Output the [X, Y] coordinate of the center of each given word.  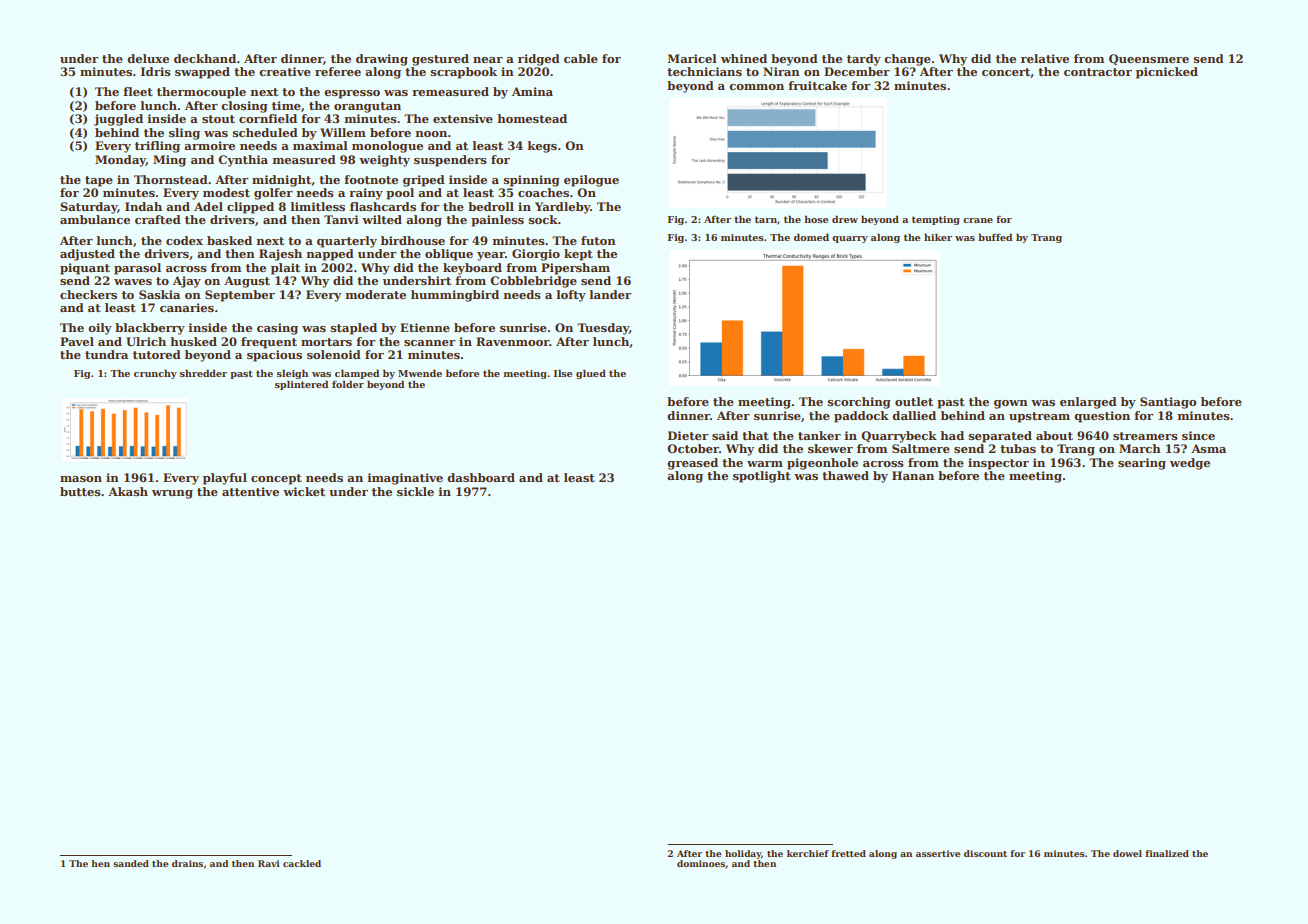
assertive [938, 853]
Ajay [187, 282]
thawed [845, 475]
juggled [118, 120]
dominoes [701, 863]
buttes [80, 491]
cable [581, 58]
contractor [1098, 72]
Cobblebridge [533, 282]
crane [978, 220]
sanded [131, 863]
